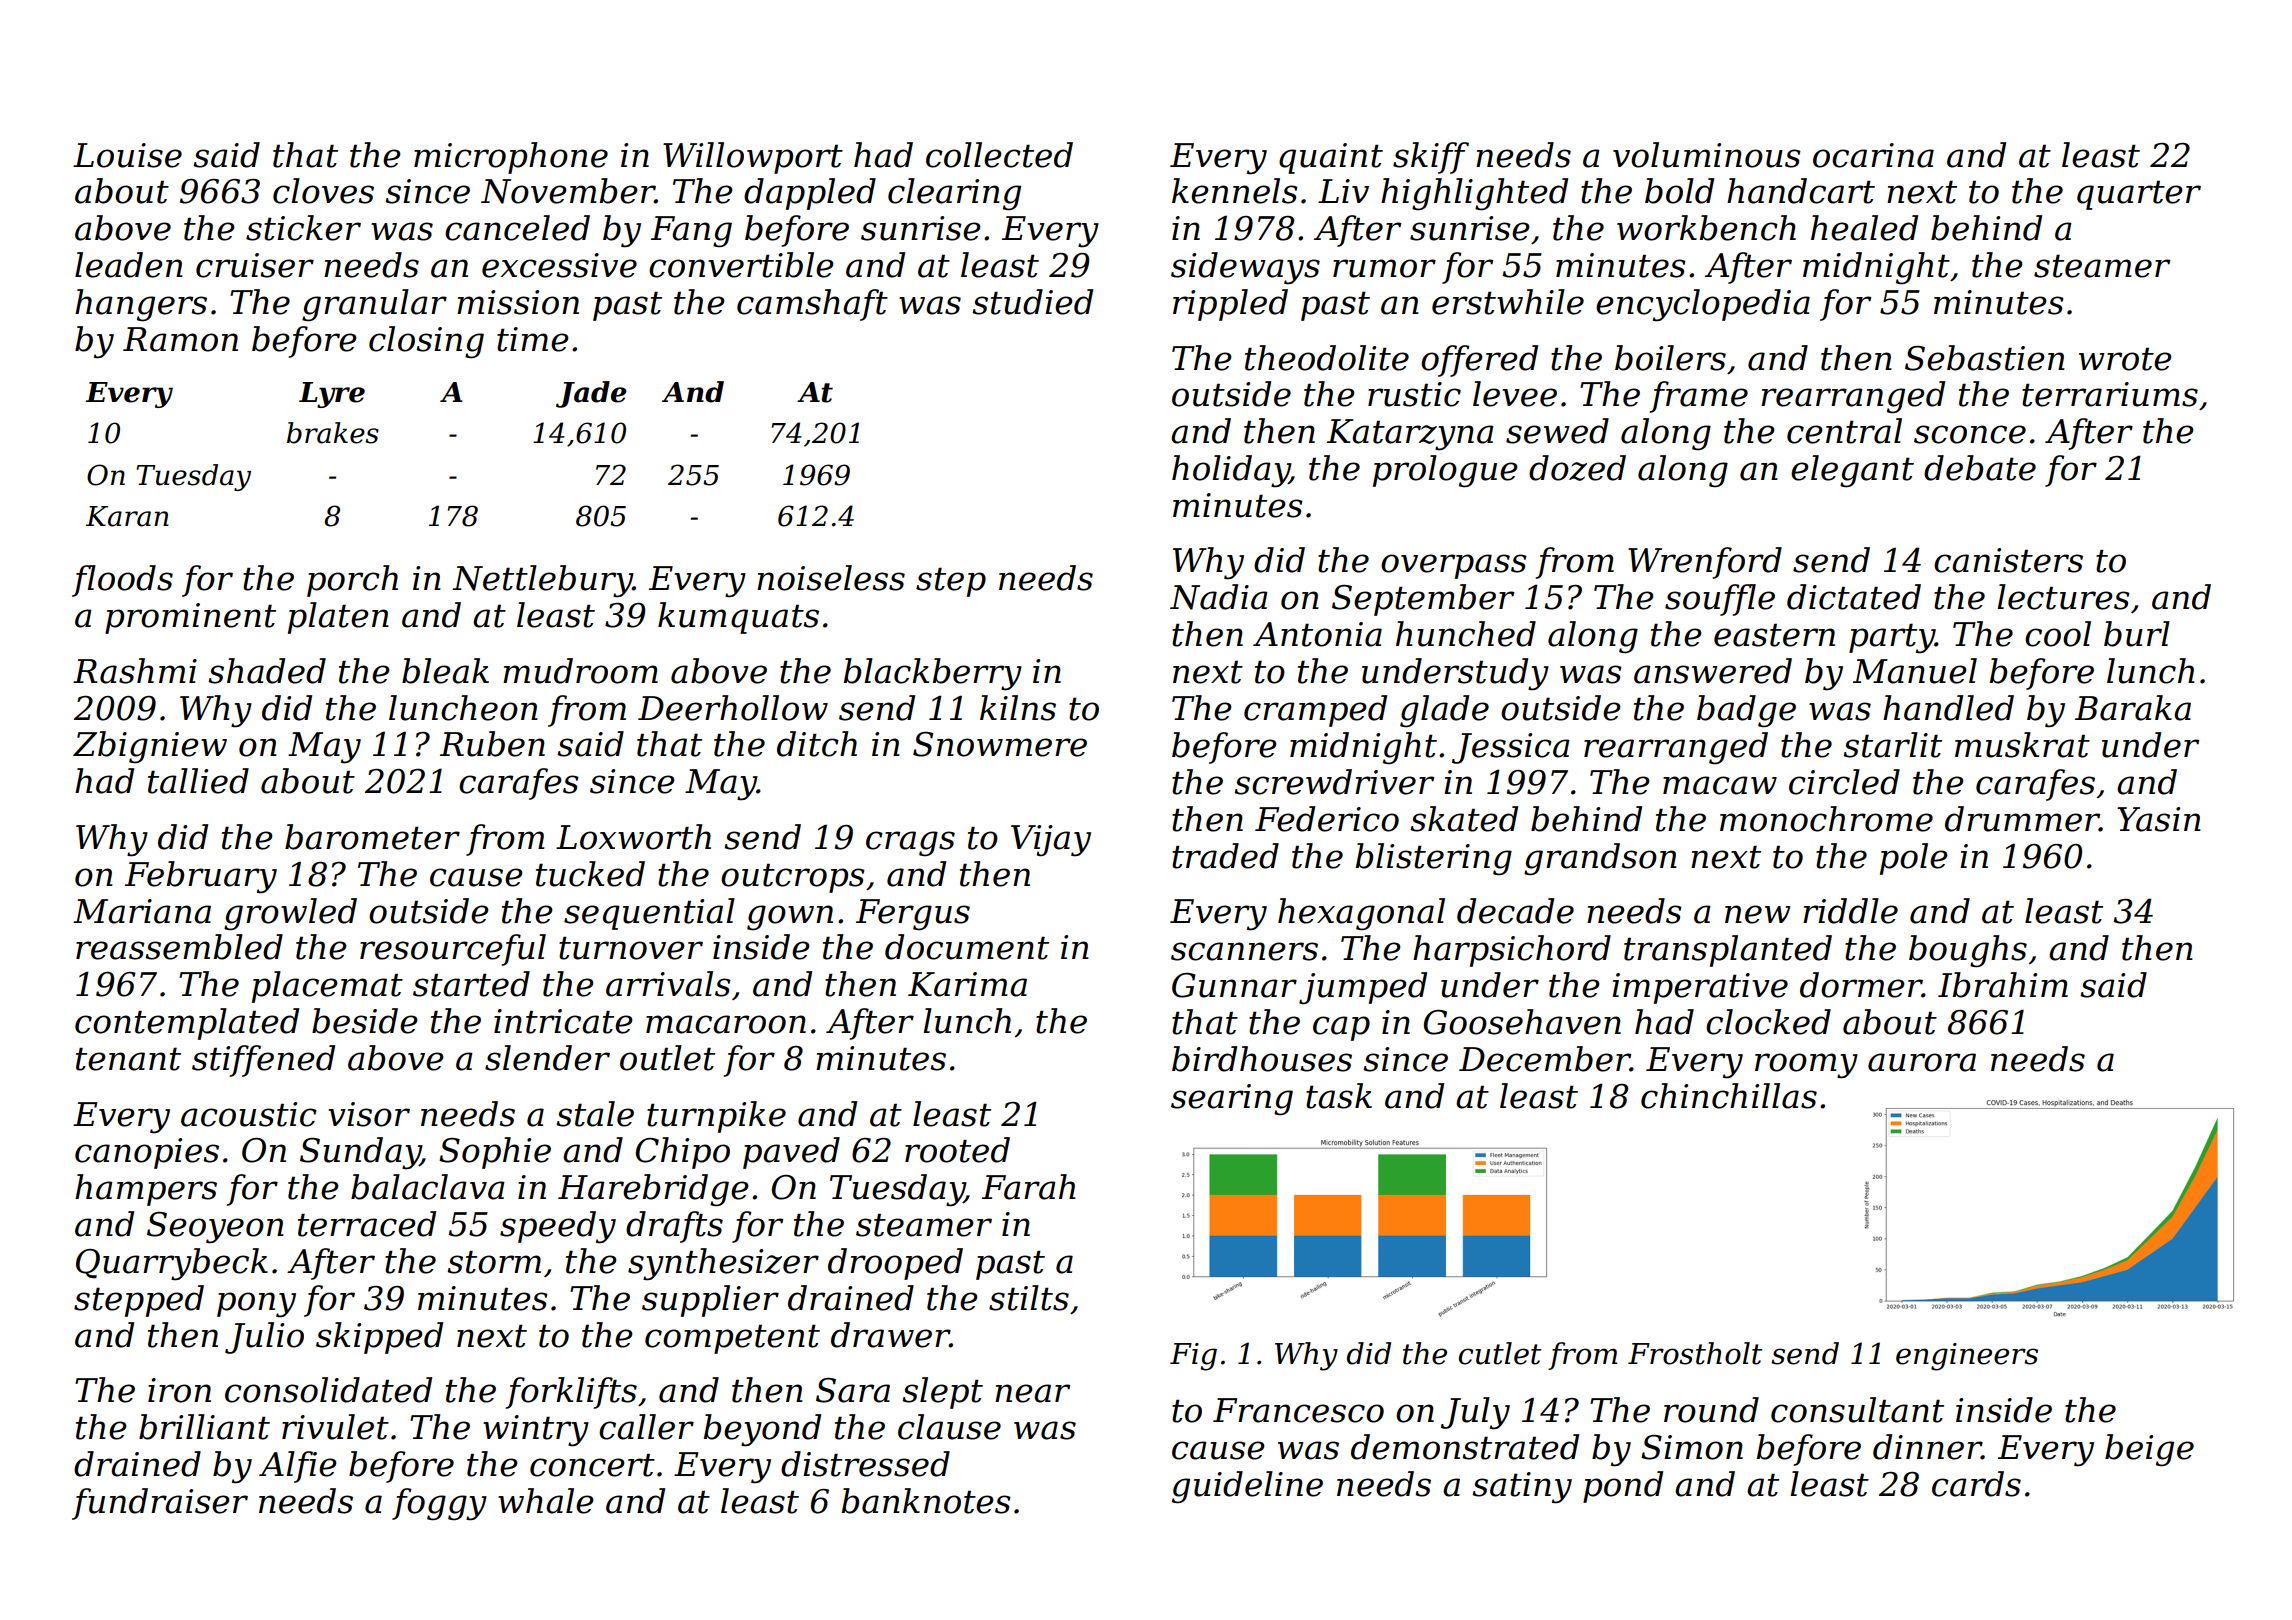 The height and width of the image is (1620, 2292). What do you see at coordinates (926, 1501) in the image?
I see `banknotes` at bounding box center [926, 1501].
